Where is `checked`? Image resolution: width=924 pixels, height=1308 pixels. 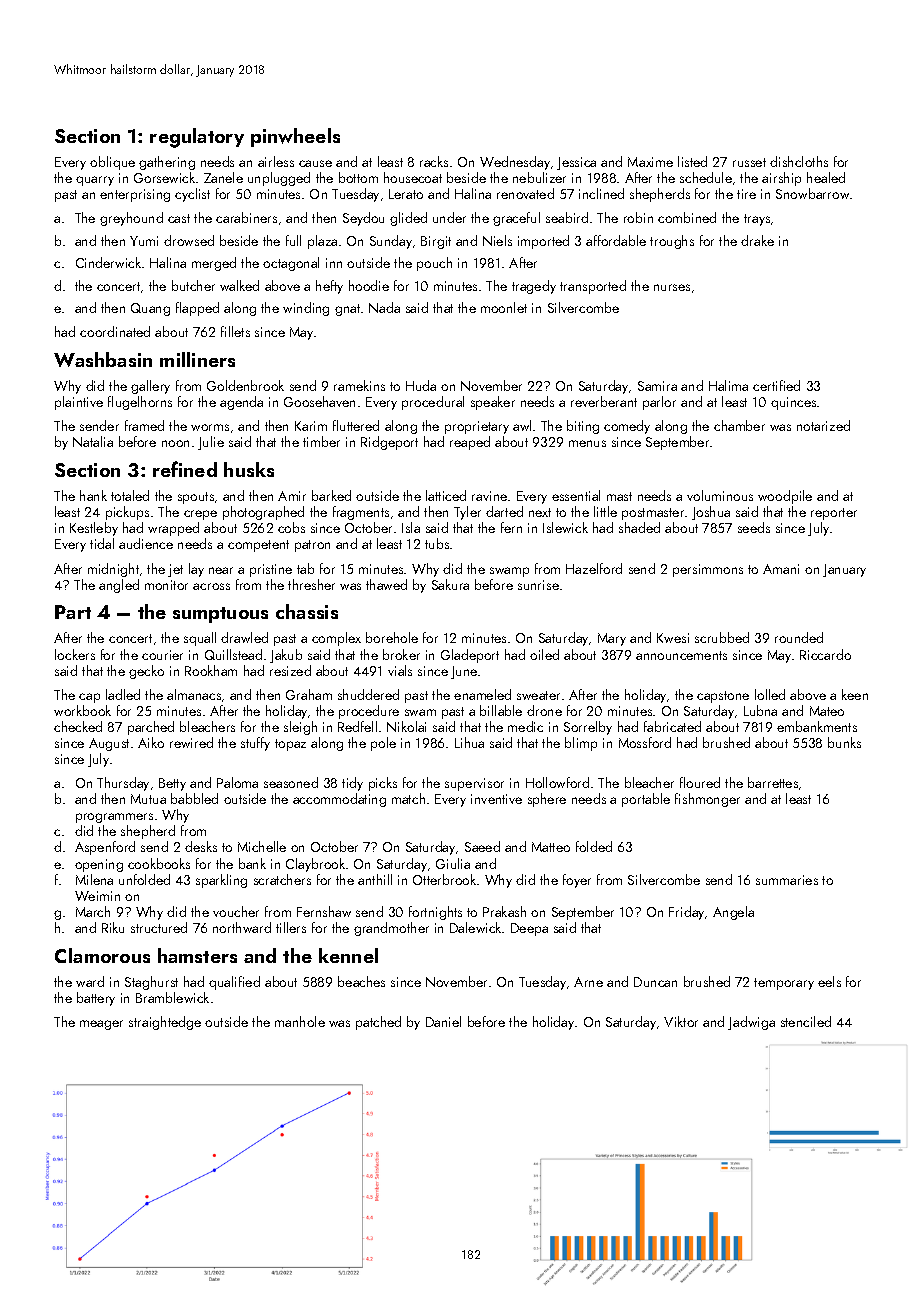 checked is located at coordinates (78, 726).
